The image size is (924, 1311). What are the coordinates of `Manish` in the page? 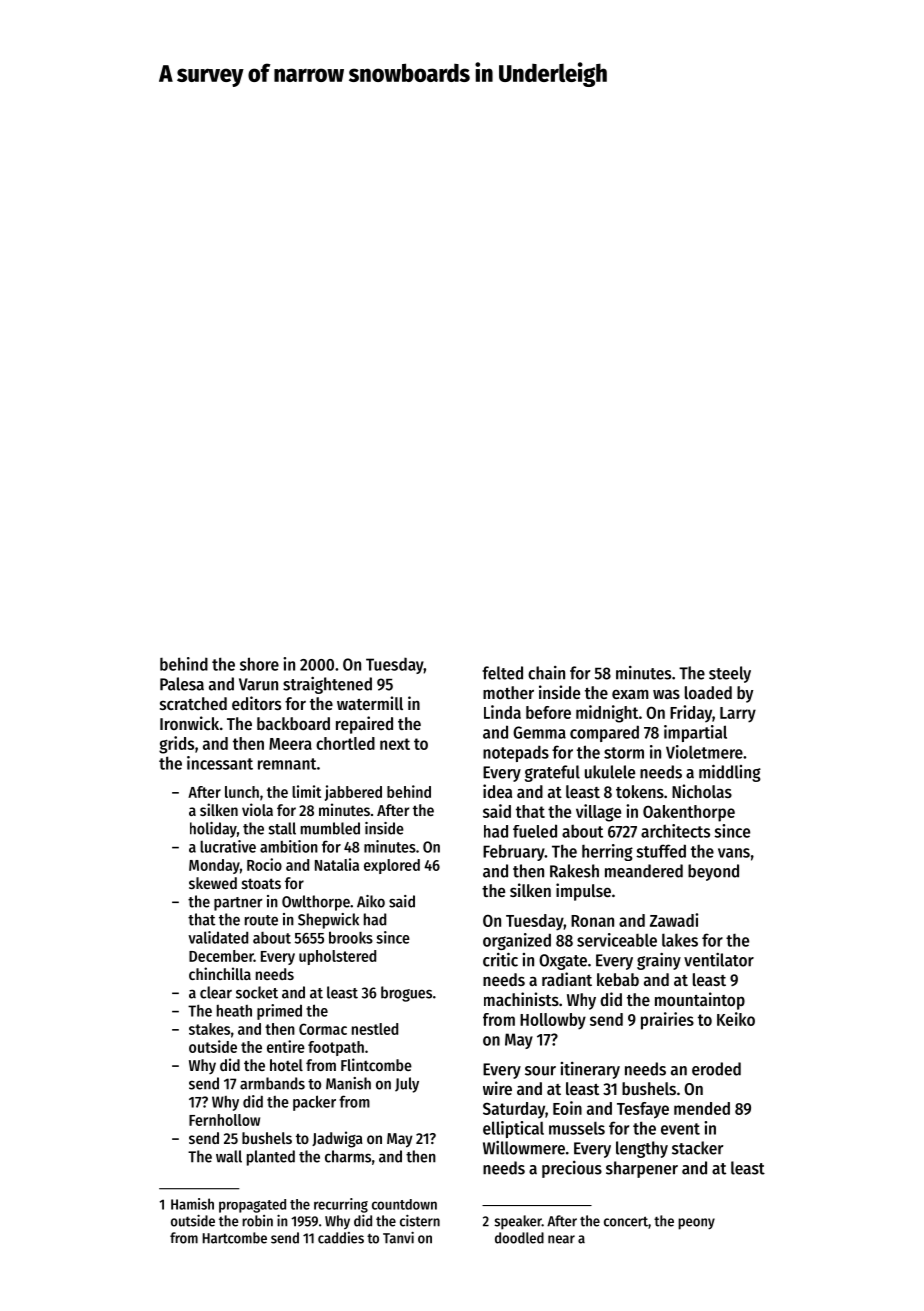 It's located at (348, 1083).
